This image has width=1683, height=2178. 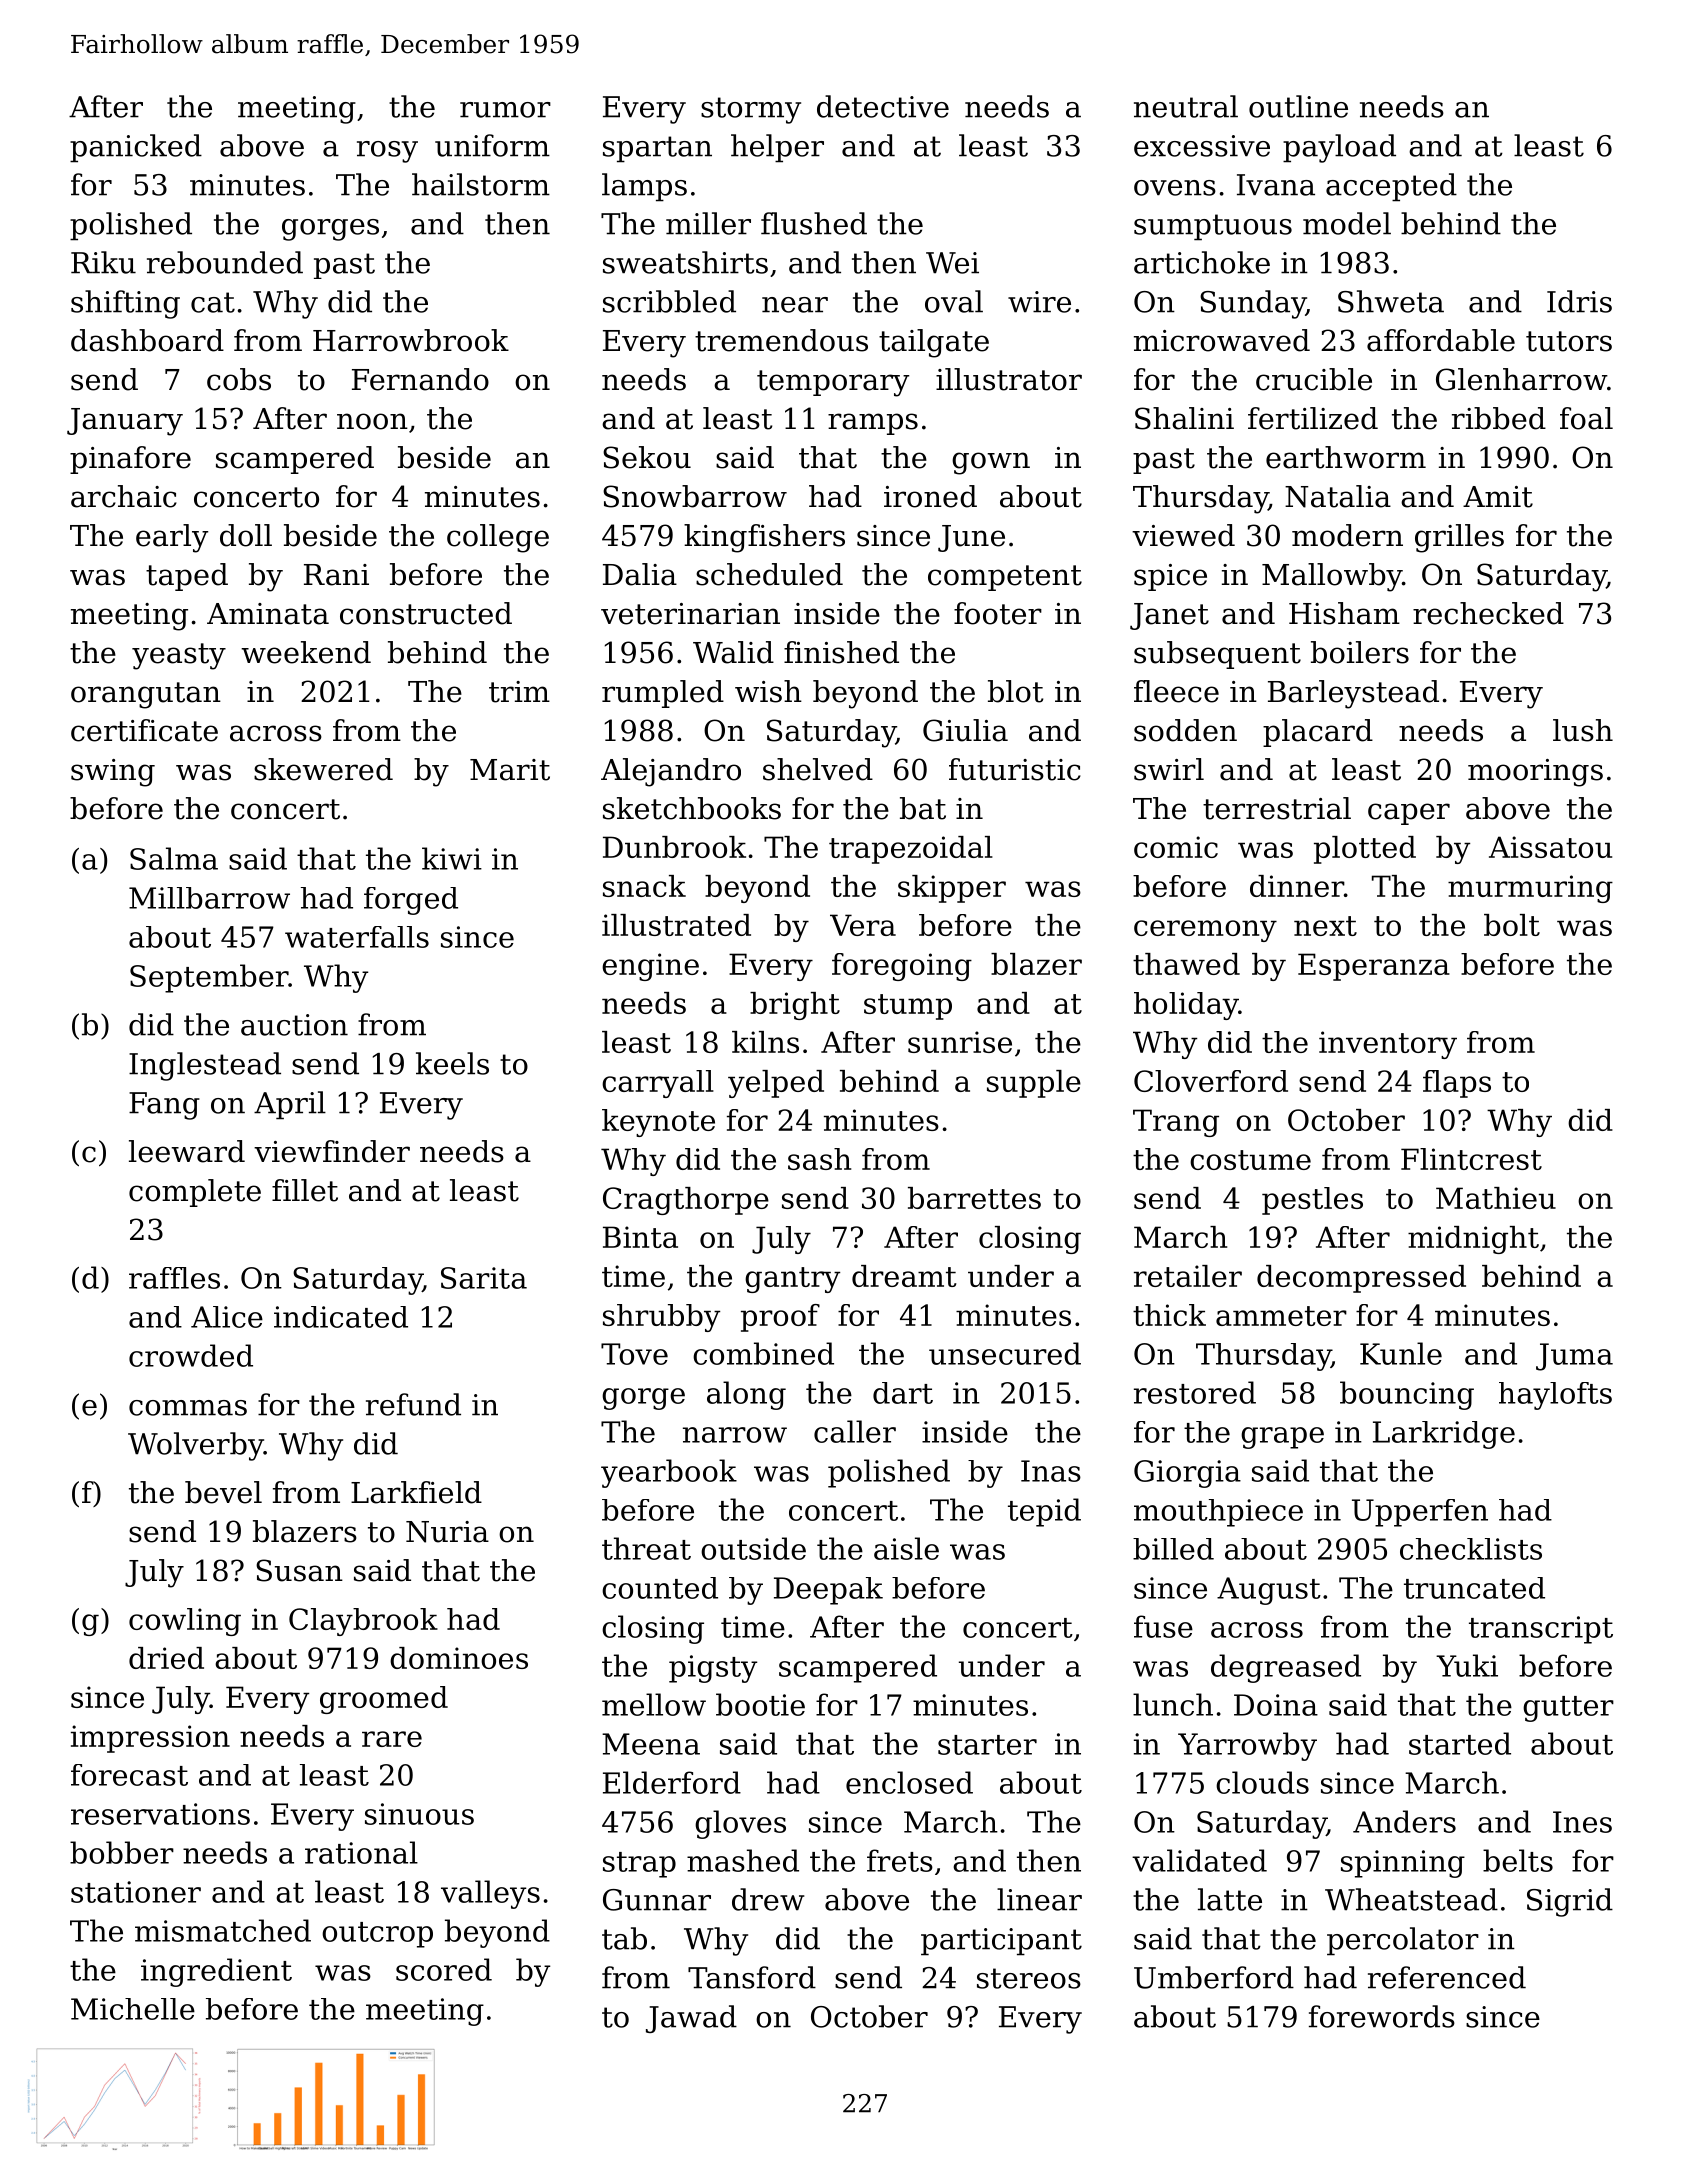 I want to click on Marit, so click(x=510, y=770).
